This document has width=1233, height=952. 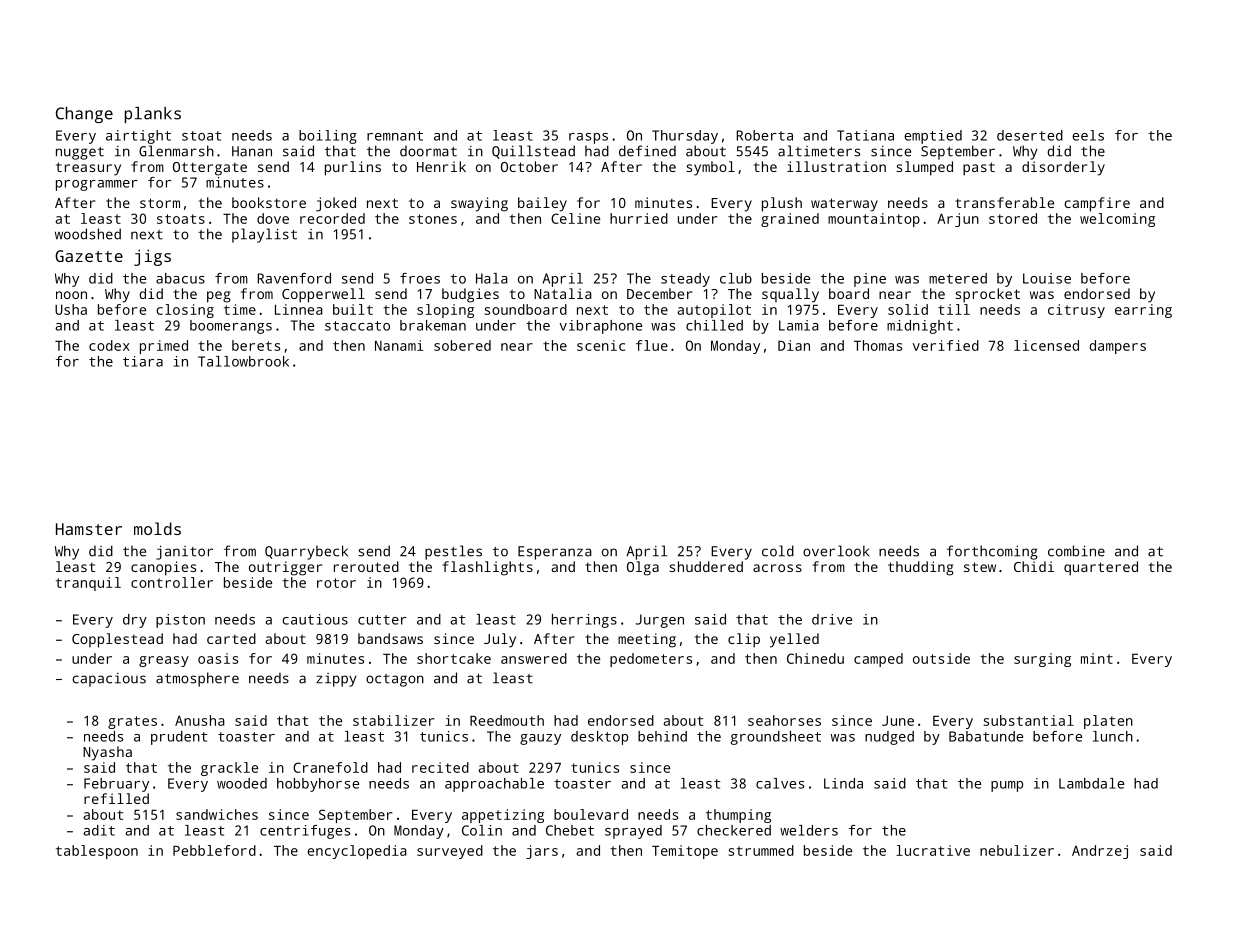 I want to click on mint, so click(x=1097, y=658).
